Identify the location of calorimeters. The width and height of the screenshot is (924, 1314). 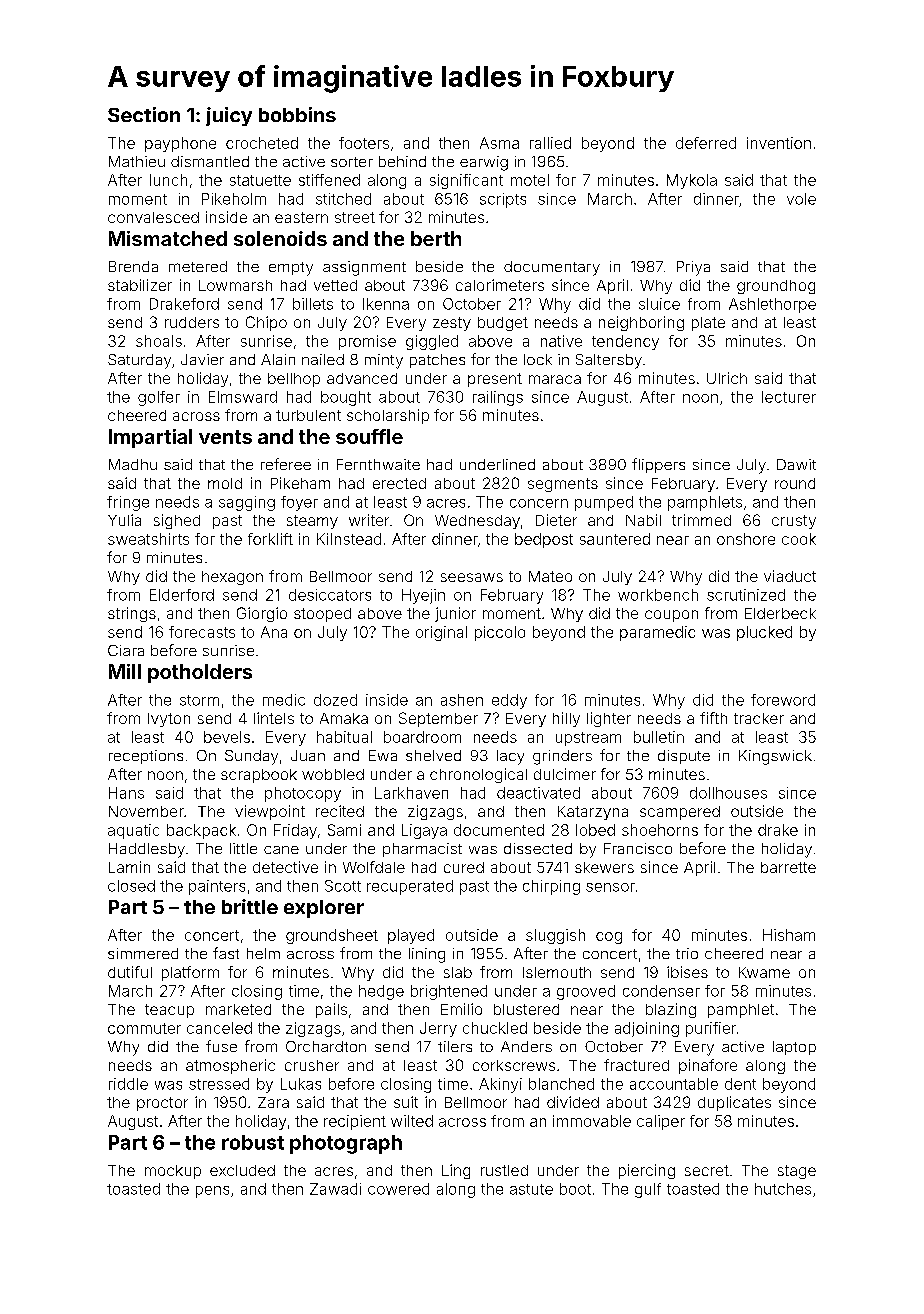
(500, 285).
